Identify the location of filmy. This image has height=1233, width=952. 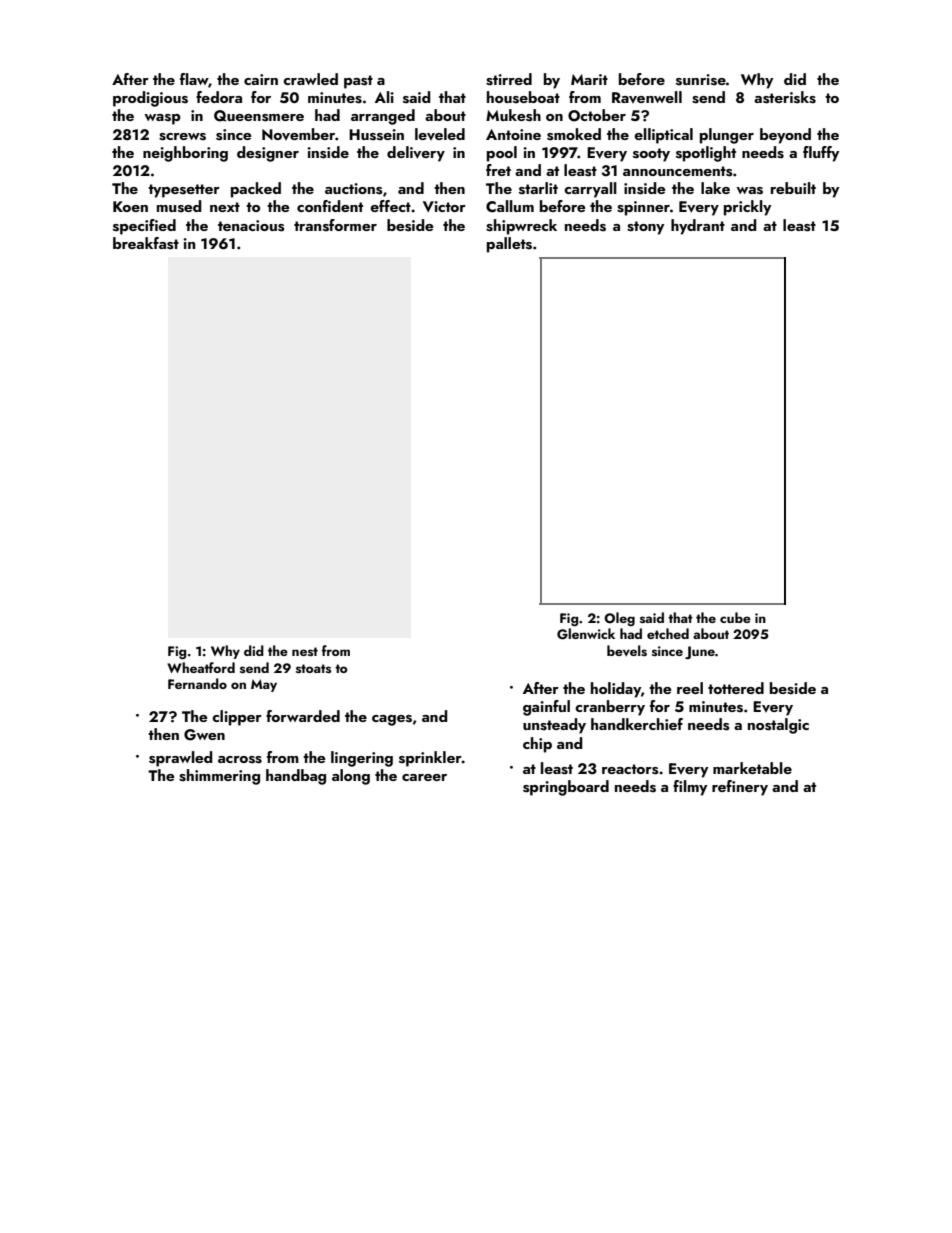
(690, 788).
